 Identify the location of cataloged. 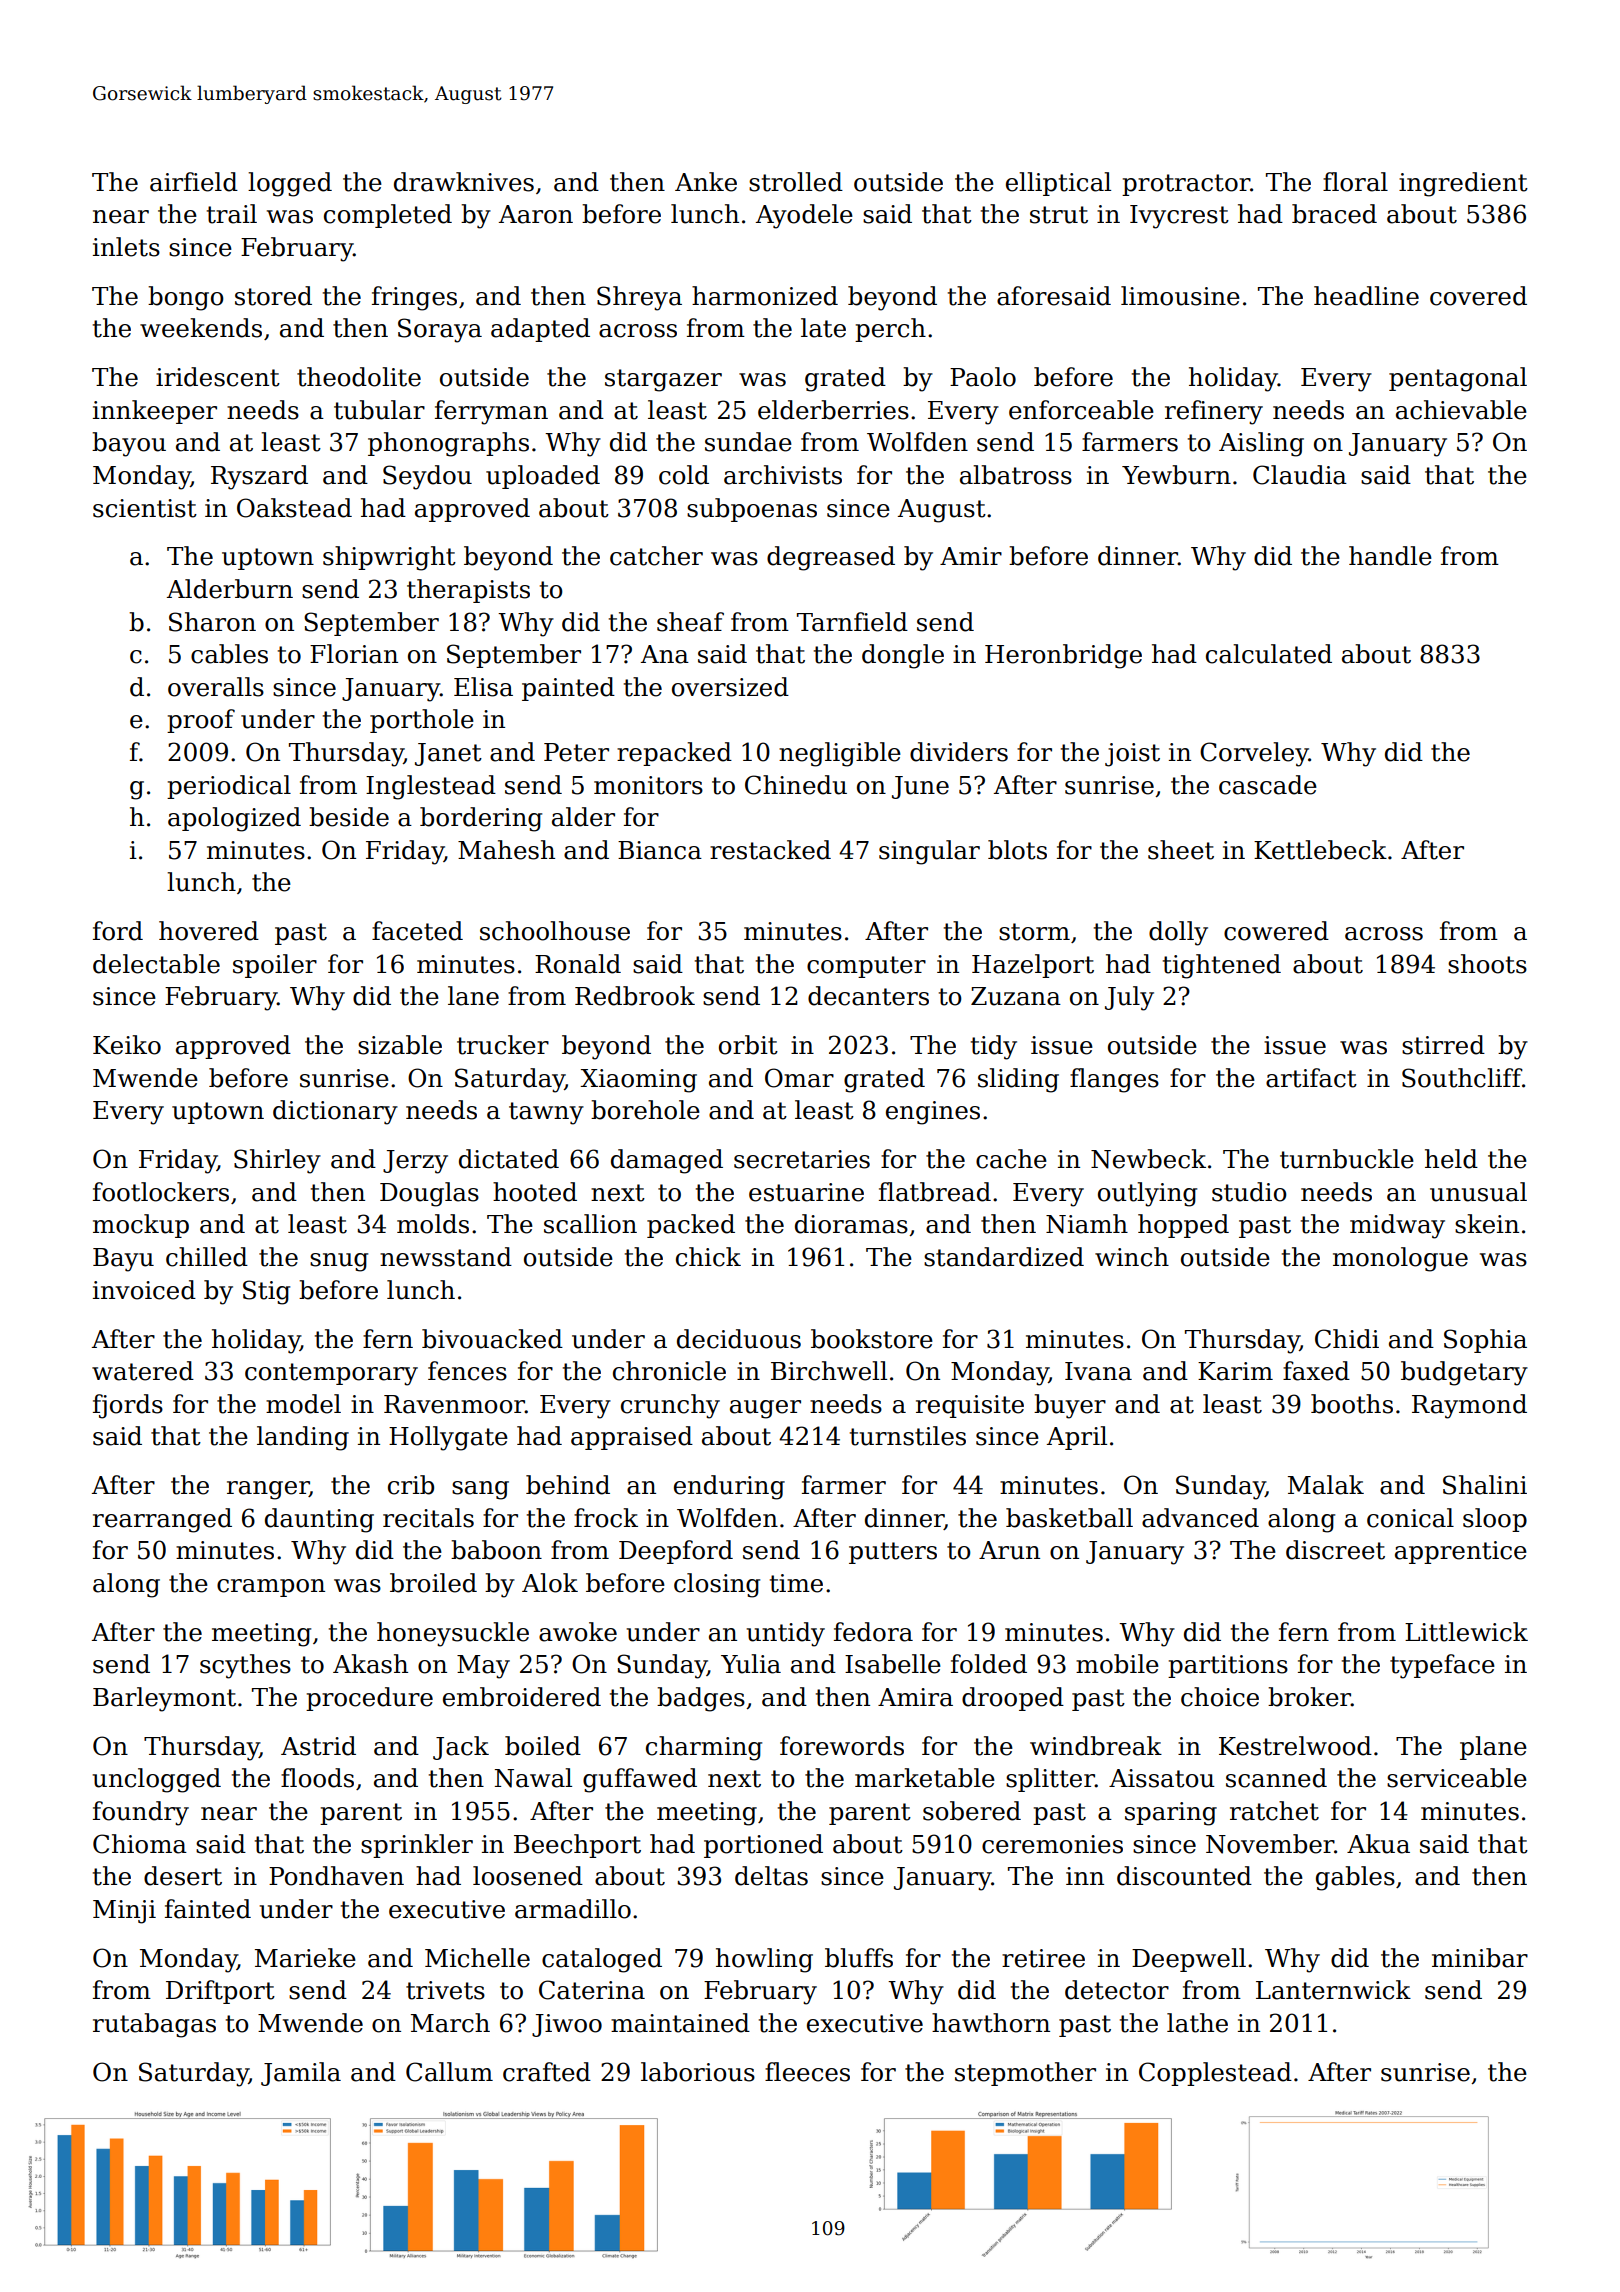
(602, 1960).
